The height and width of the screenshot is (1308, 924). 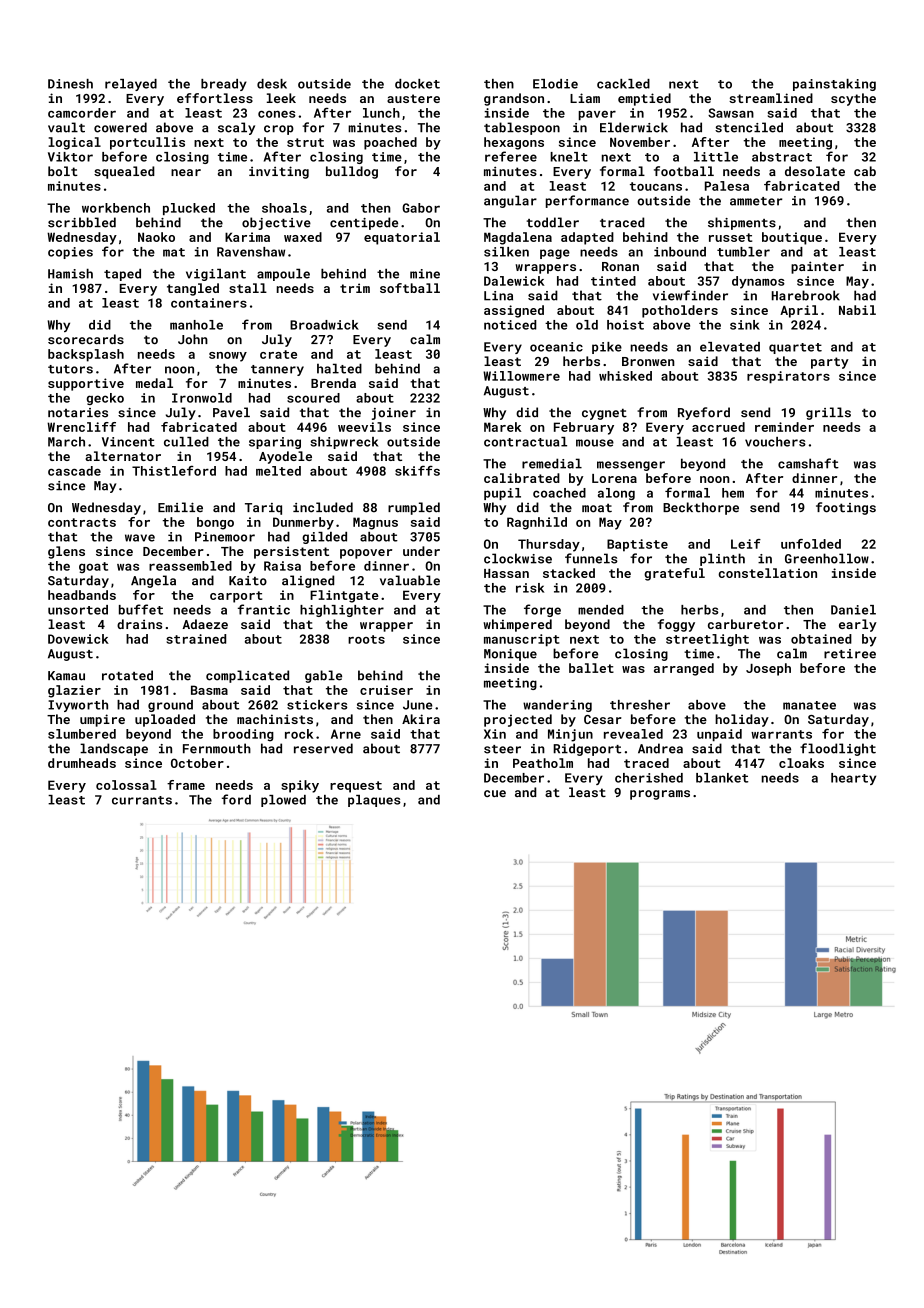 I want to click on painstaking, so click(x=834, y=85).
